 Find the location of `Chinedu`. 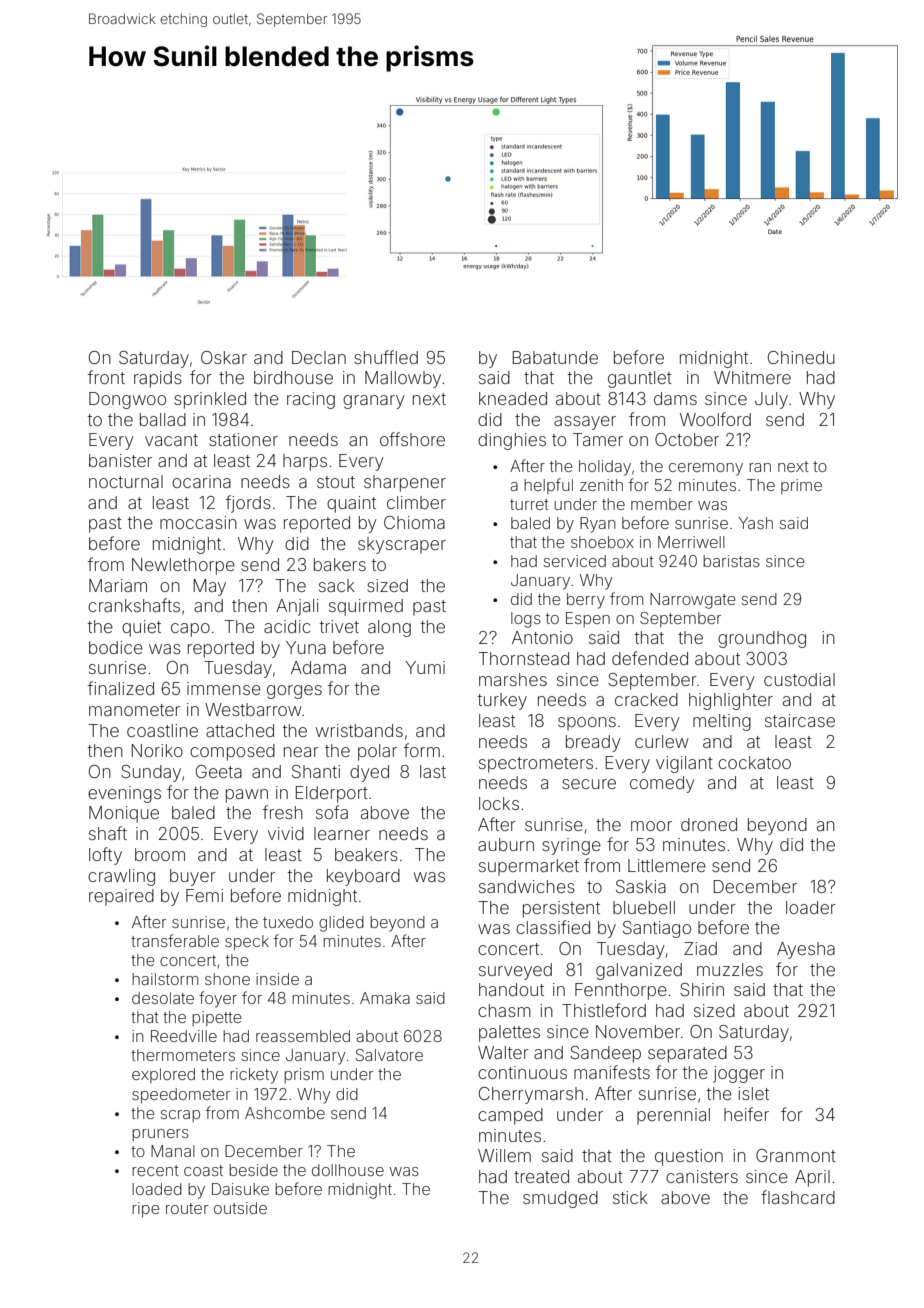

Chinedu is located at coordinates (801, 357).
